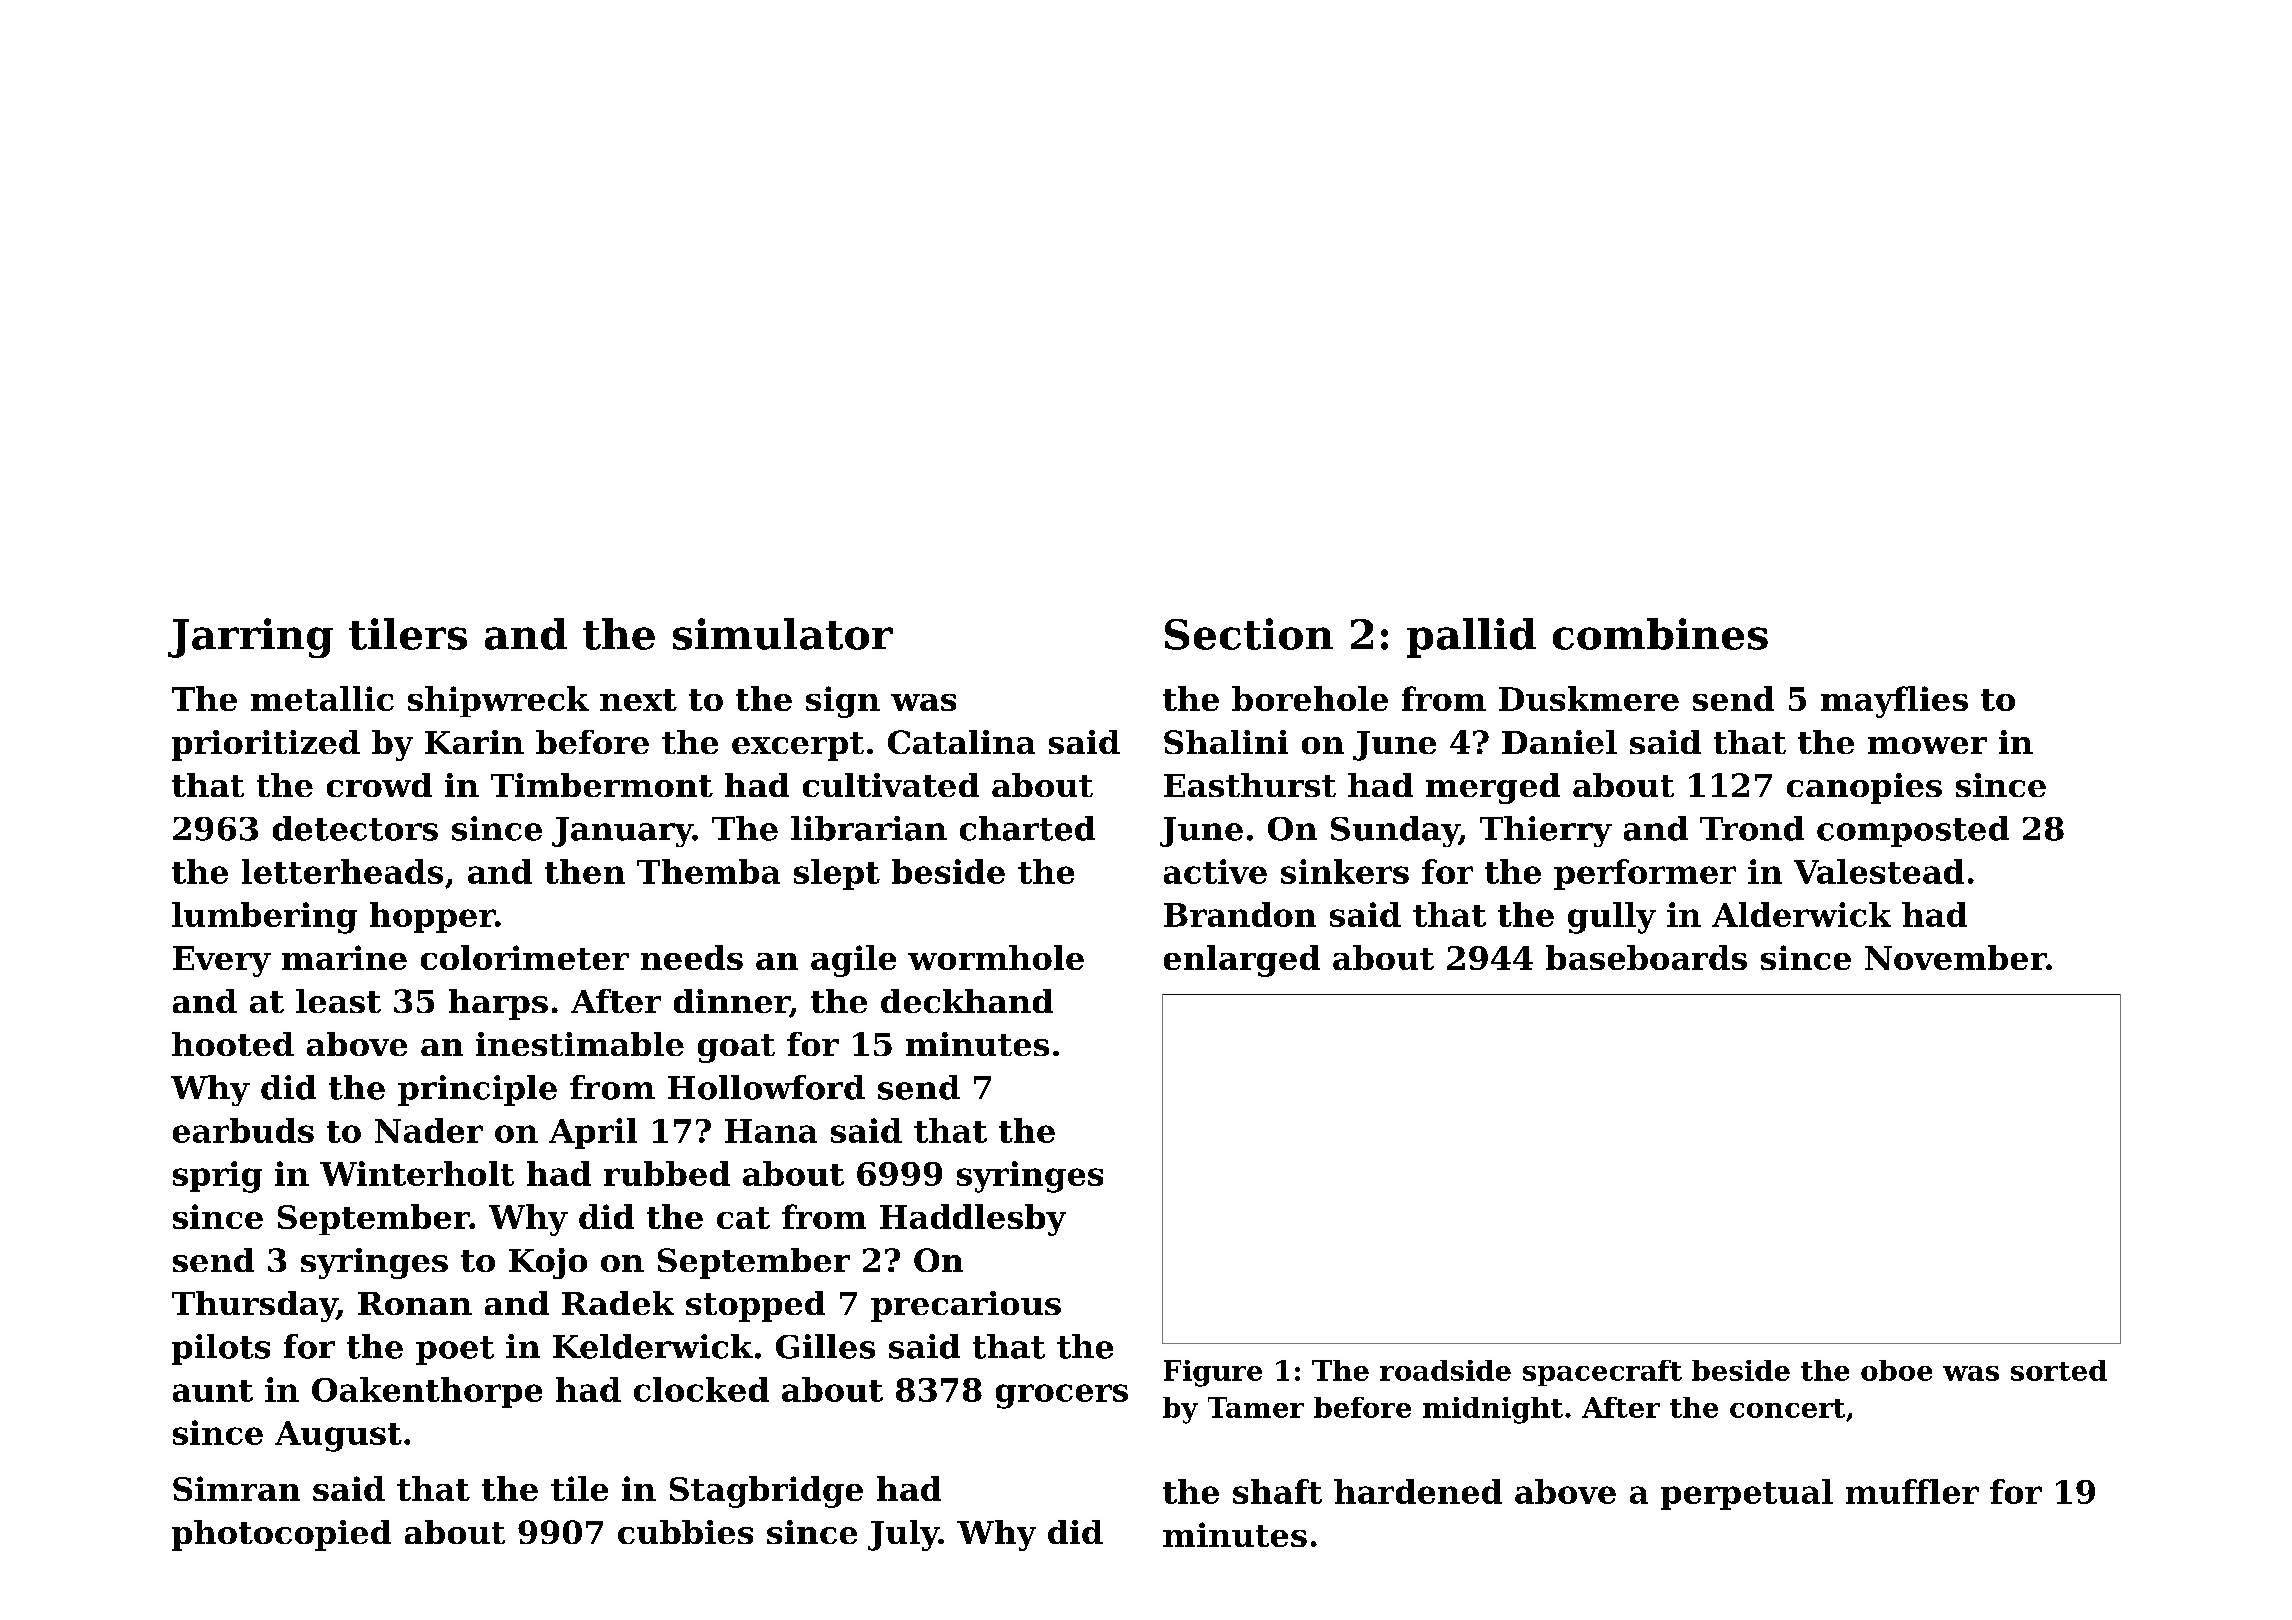  Describe the element at coordinates (213, 1391) in the screenshot. I see `aunt` at that location.
